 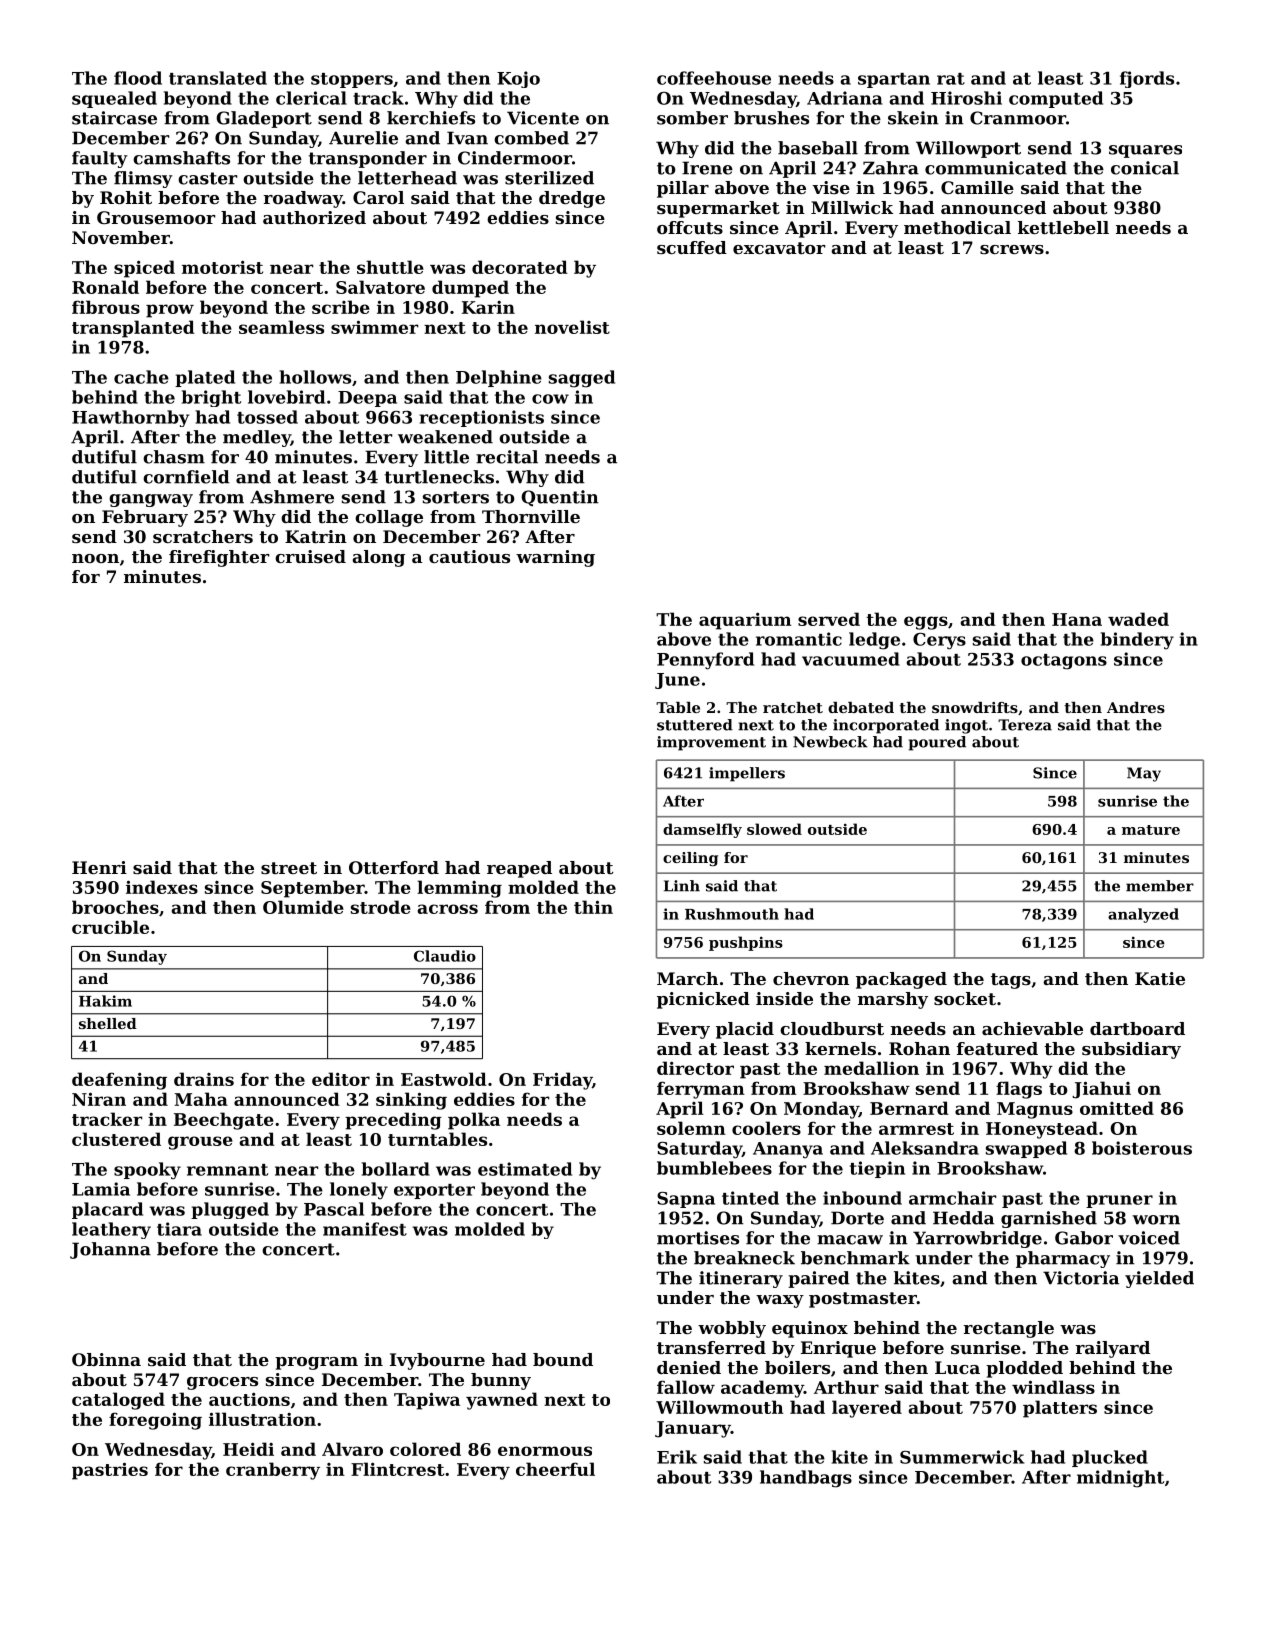 I want to click on cheerful, so click(x=555, y=1469).
